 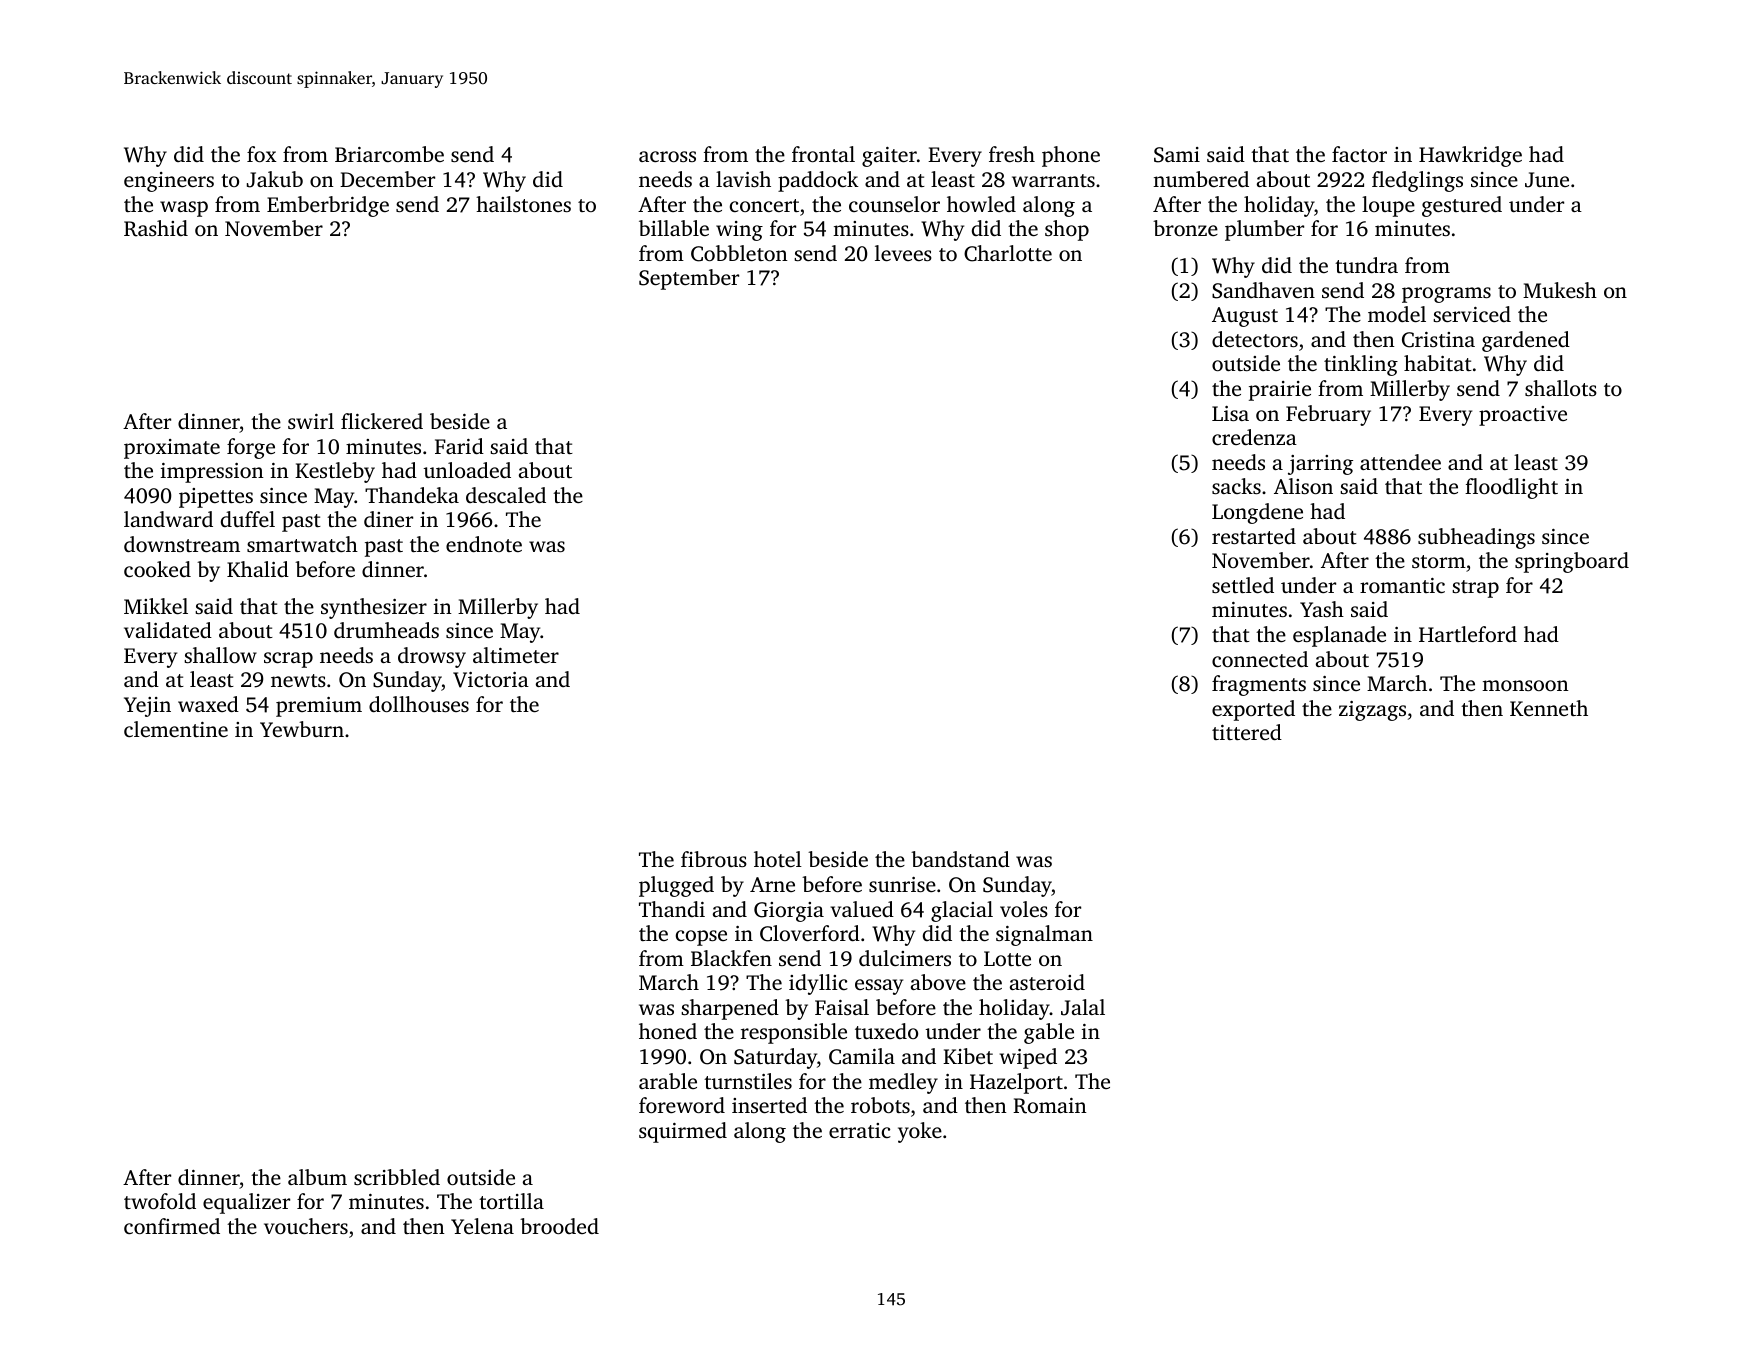 I want to click on fibrous, so click(x=714, y=859).
